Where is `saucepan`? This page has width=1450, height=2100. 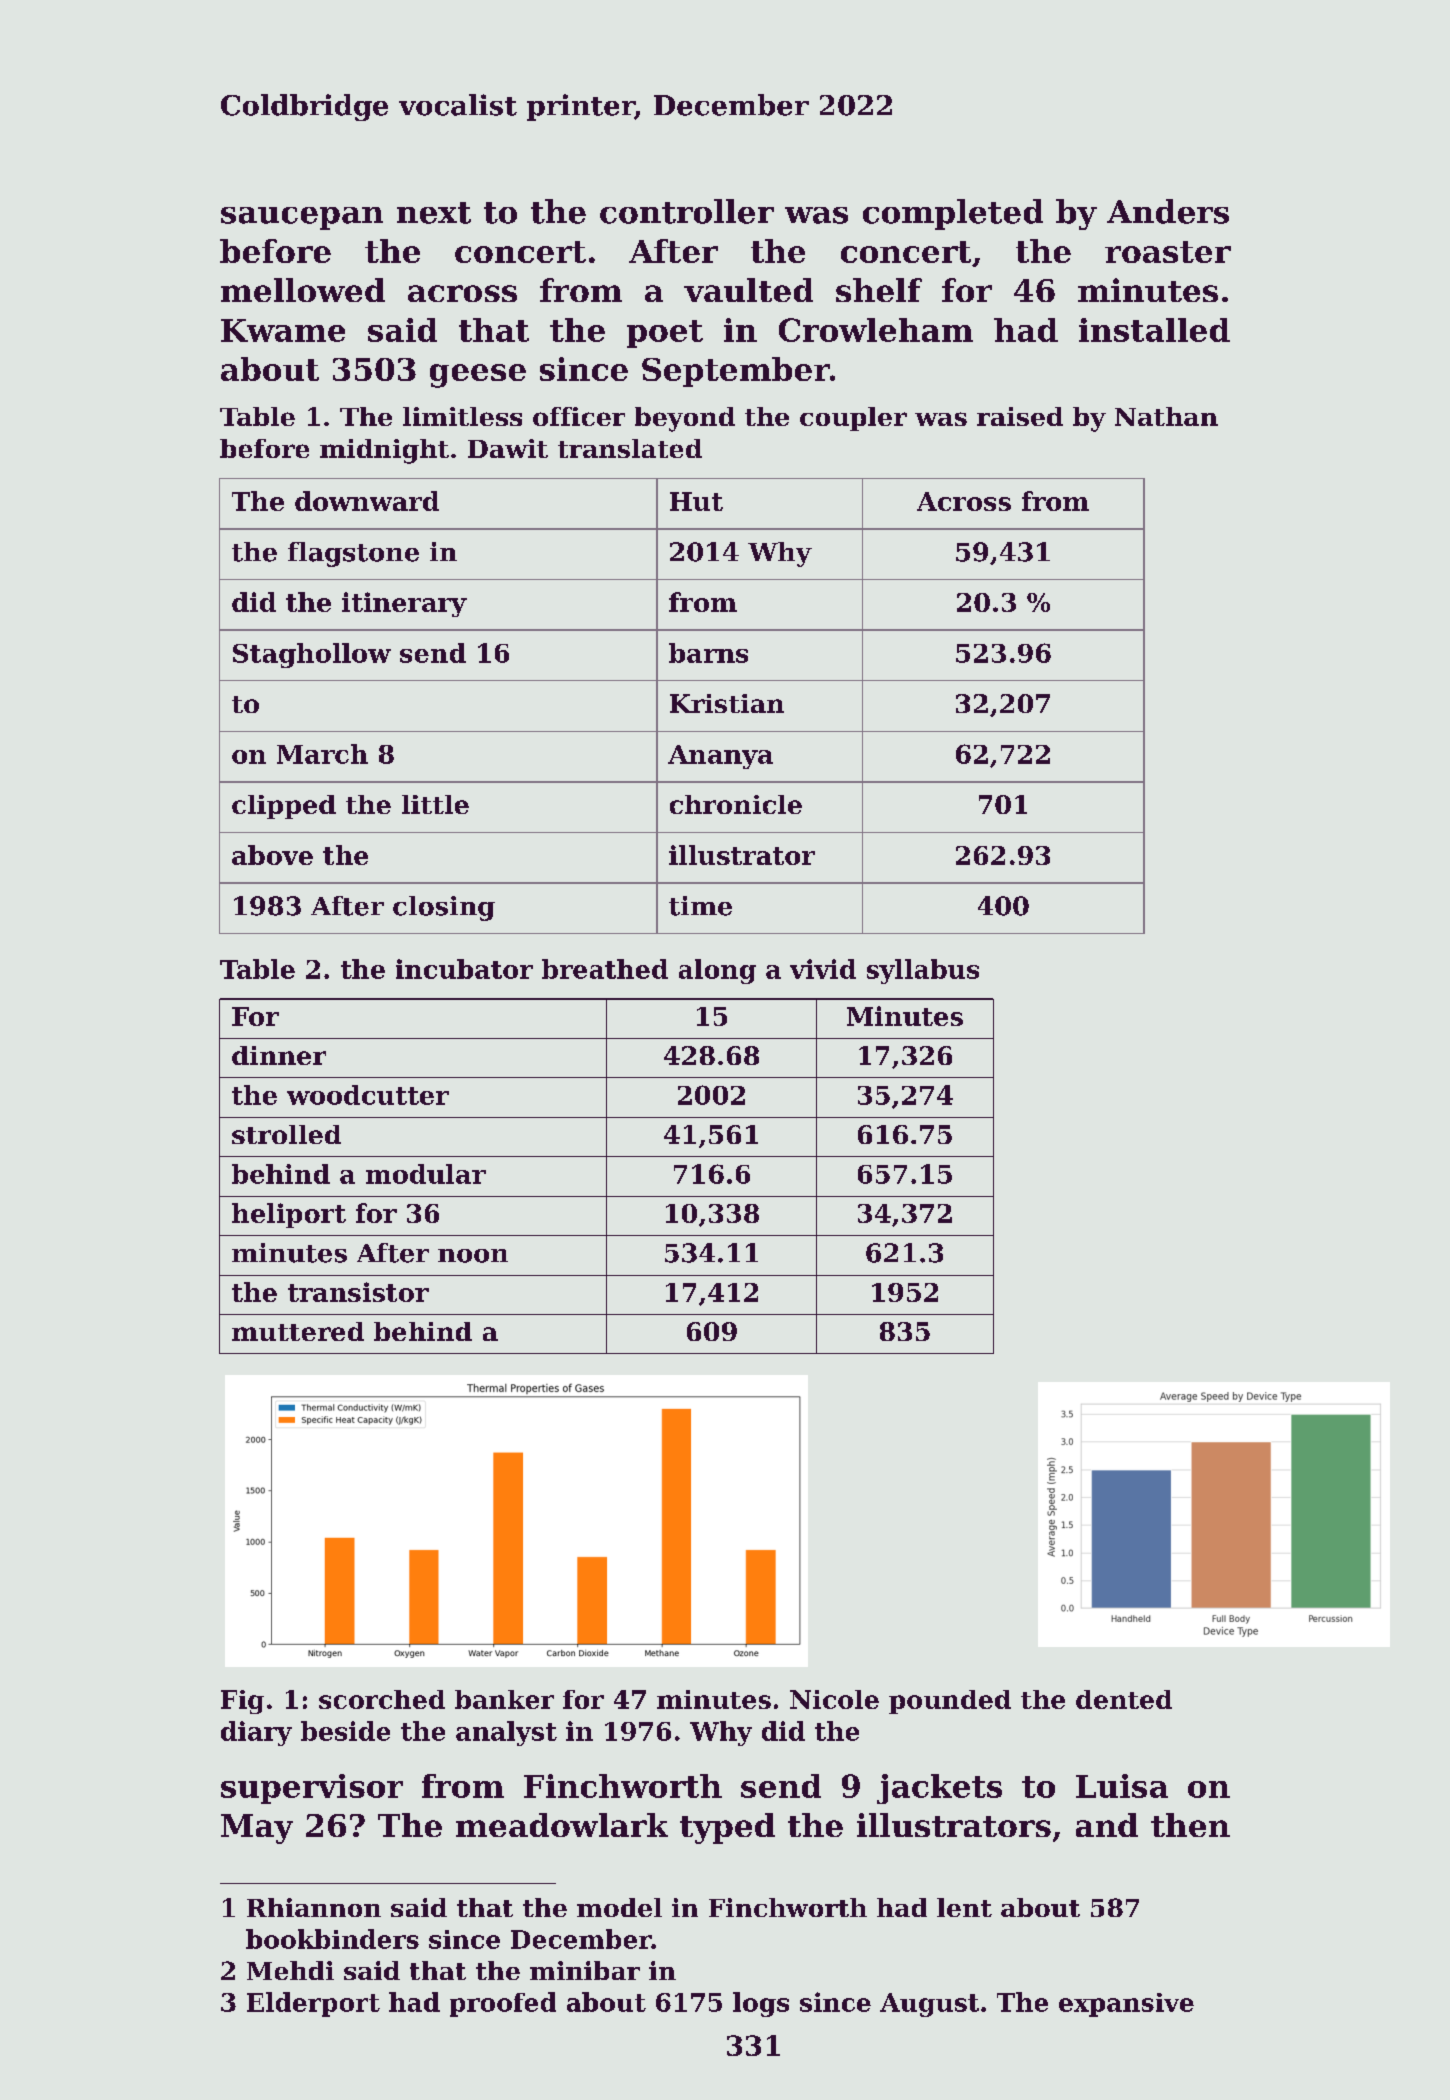 saucepan is located at coordinates (302, 218).
